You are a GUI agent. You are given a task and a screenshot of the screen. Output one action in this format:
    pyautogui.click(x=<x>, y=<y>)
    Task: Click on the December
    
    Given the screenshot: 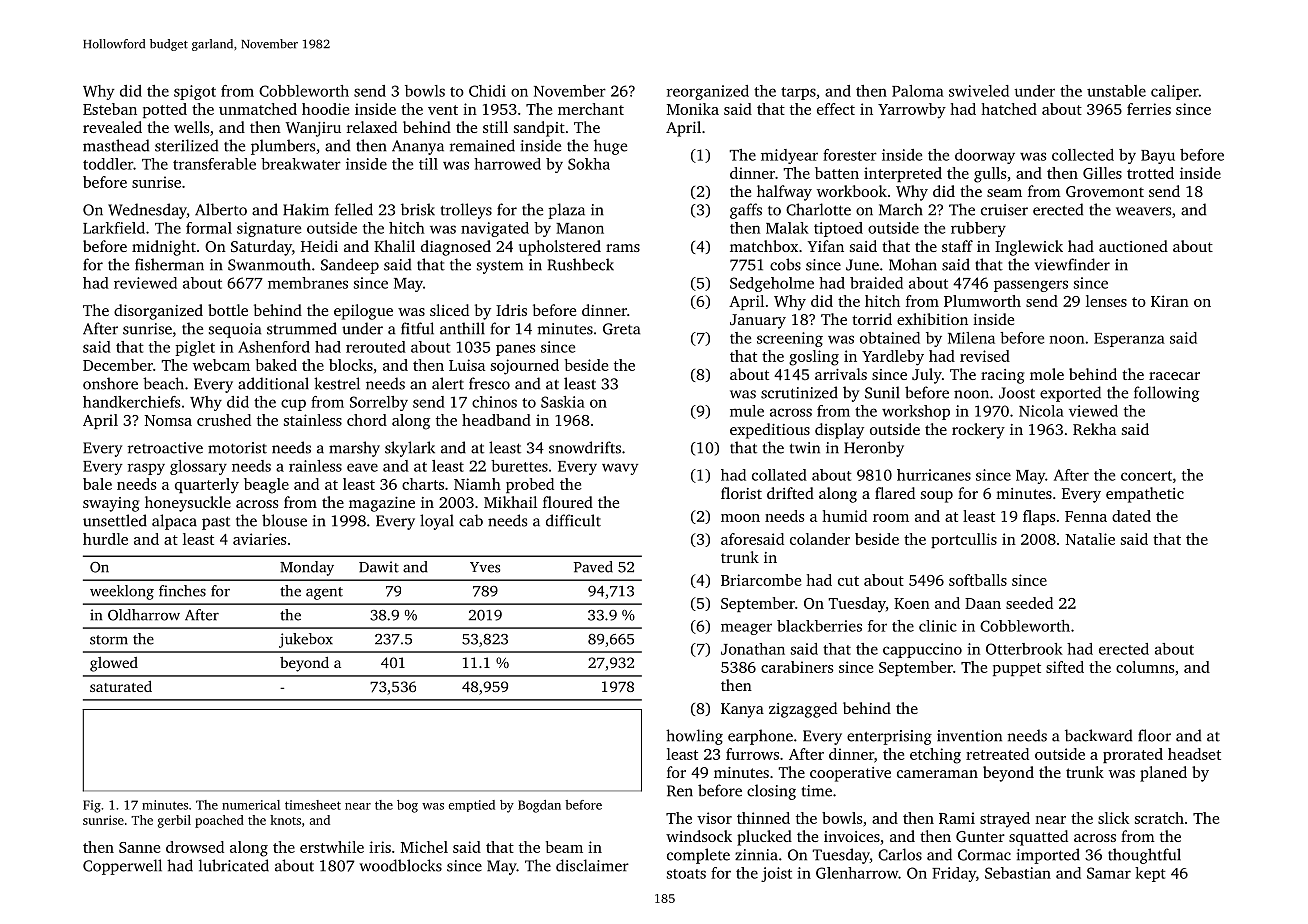 What is the action you would take?
    pyautogui.click(x=118, y=365)
